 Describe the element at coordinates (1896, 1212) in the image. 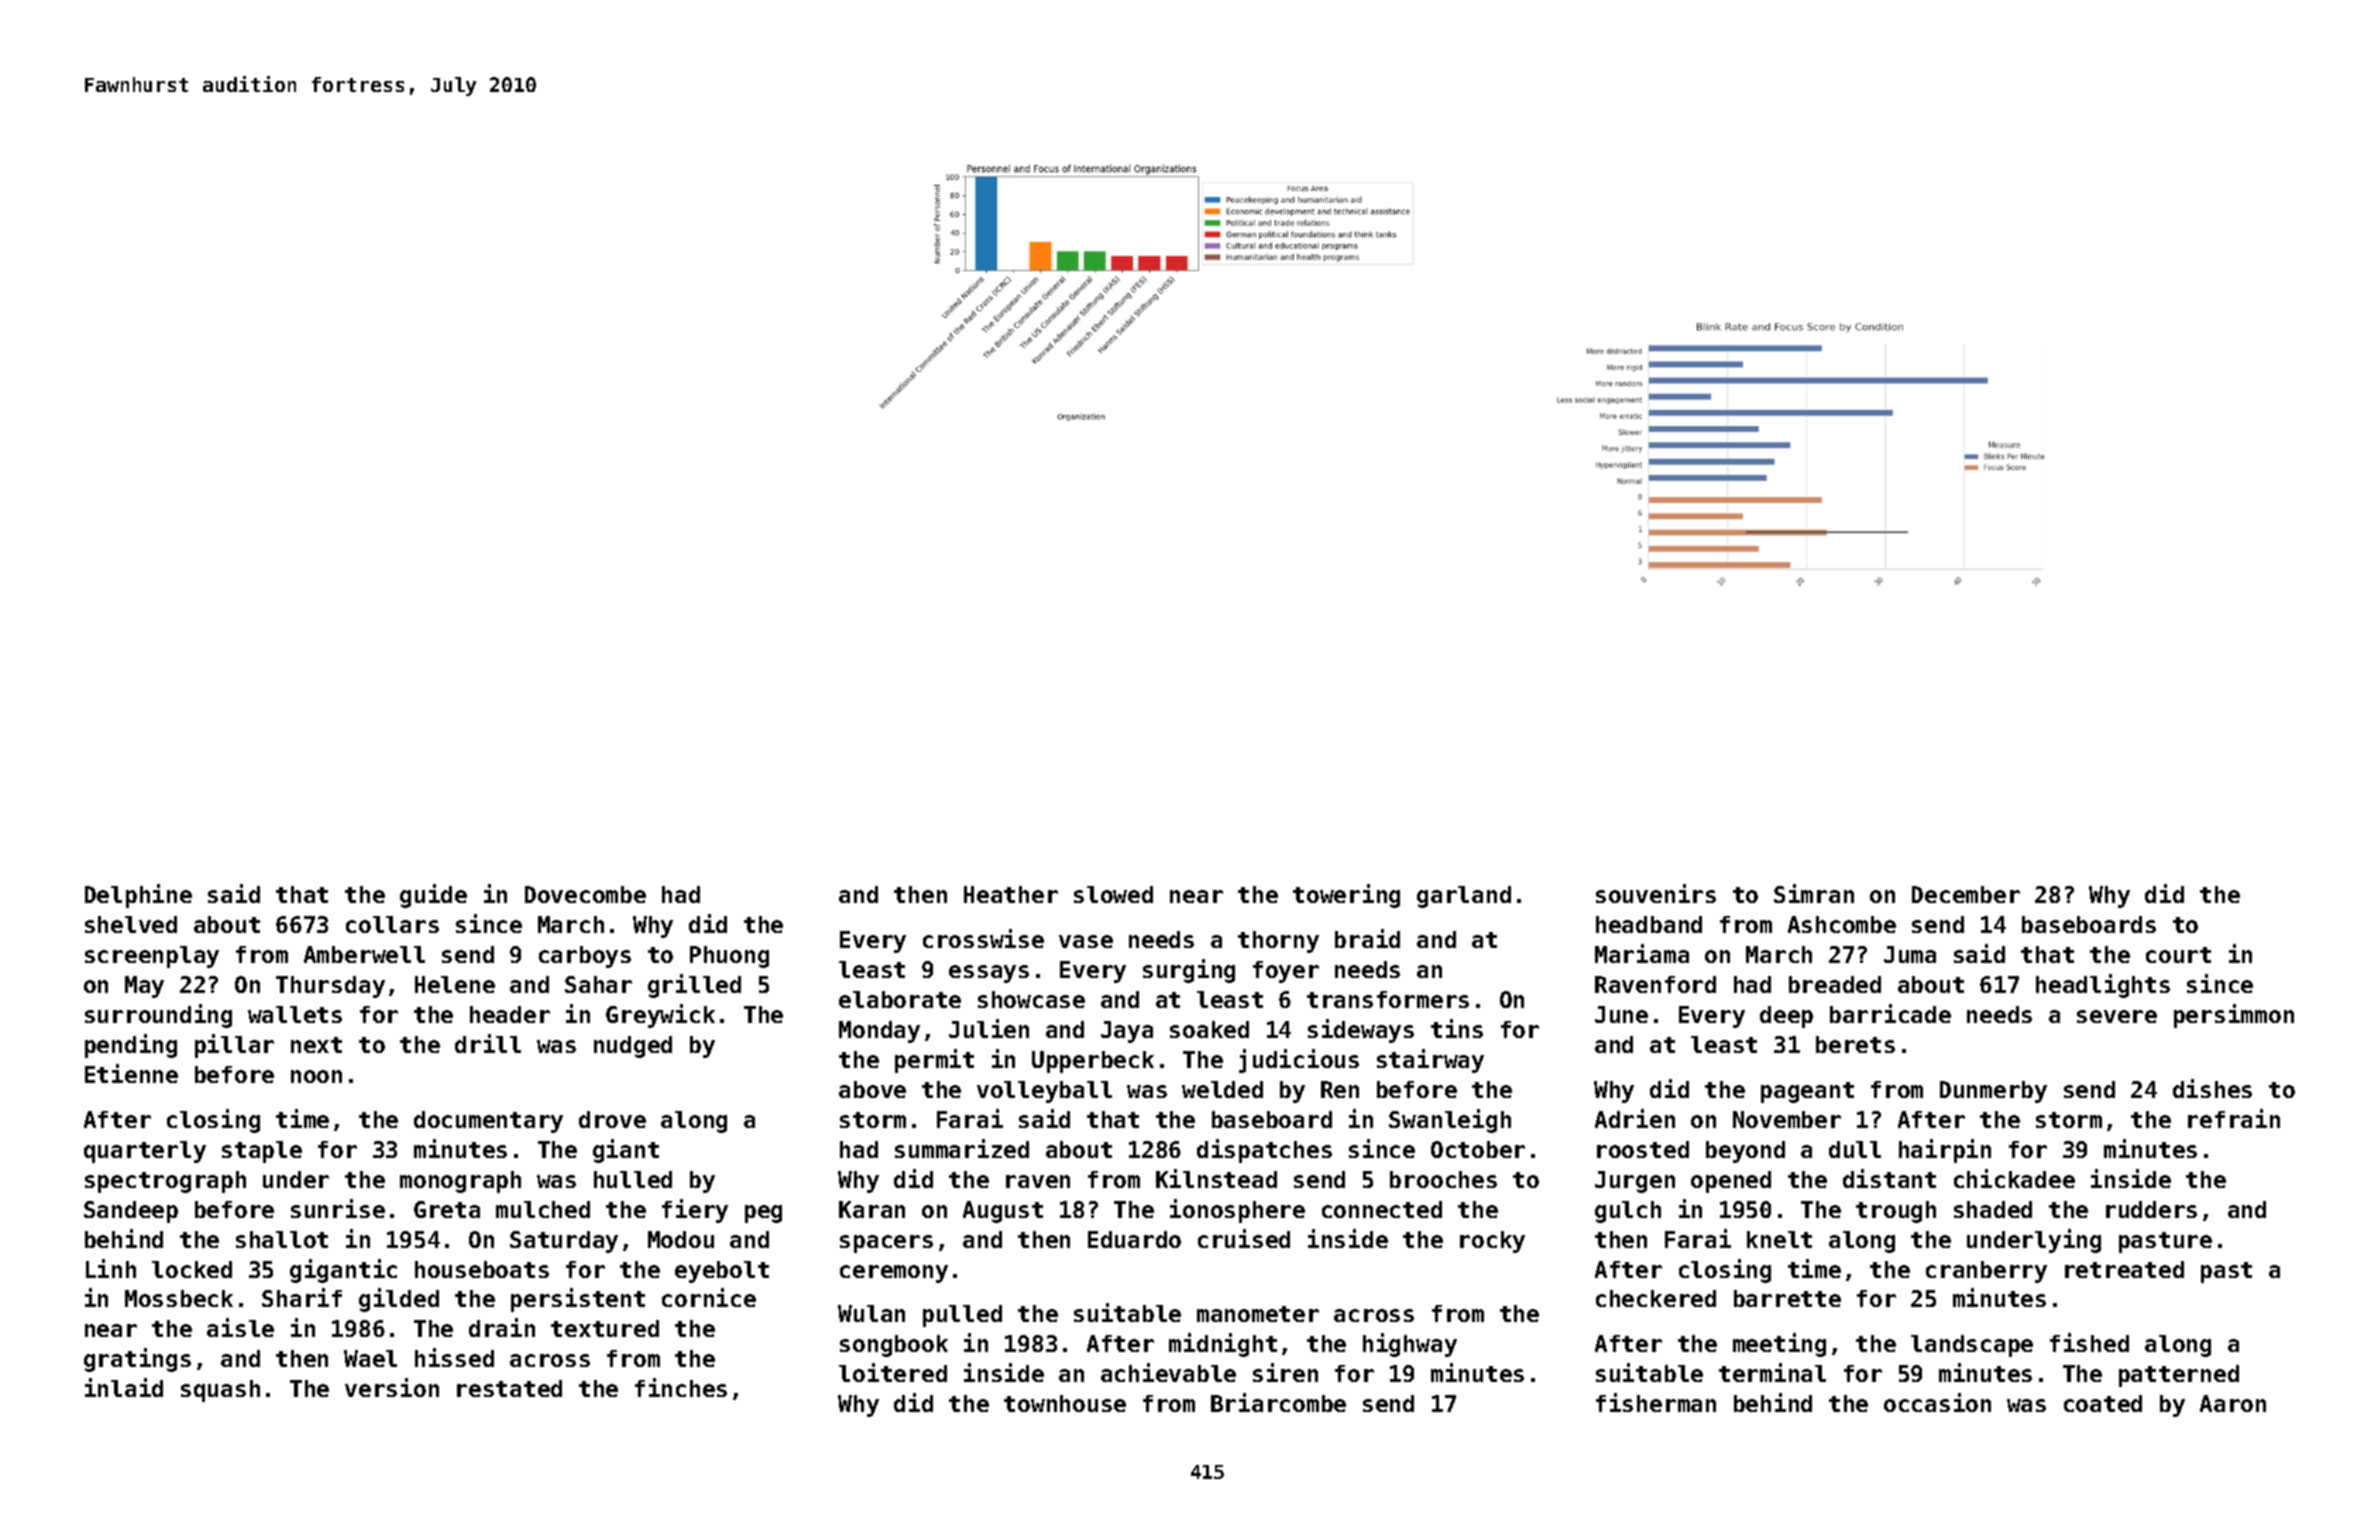

I see `trough` at that location.
